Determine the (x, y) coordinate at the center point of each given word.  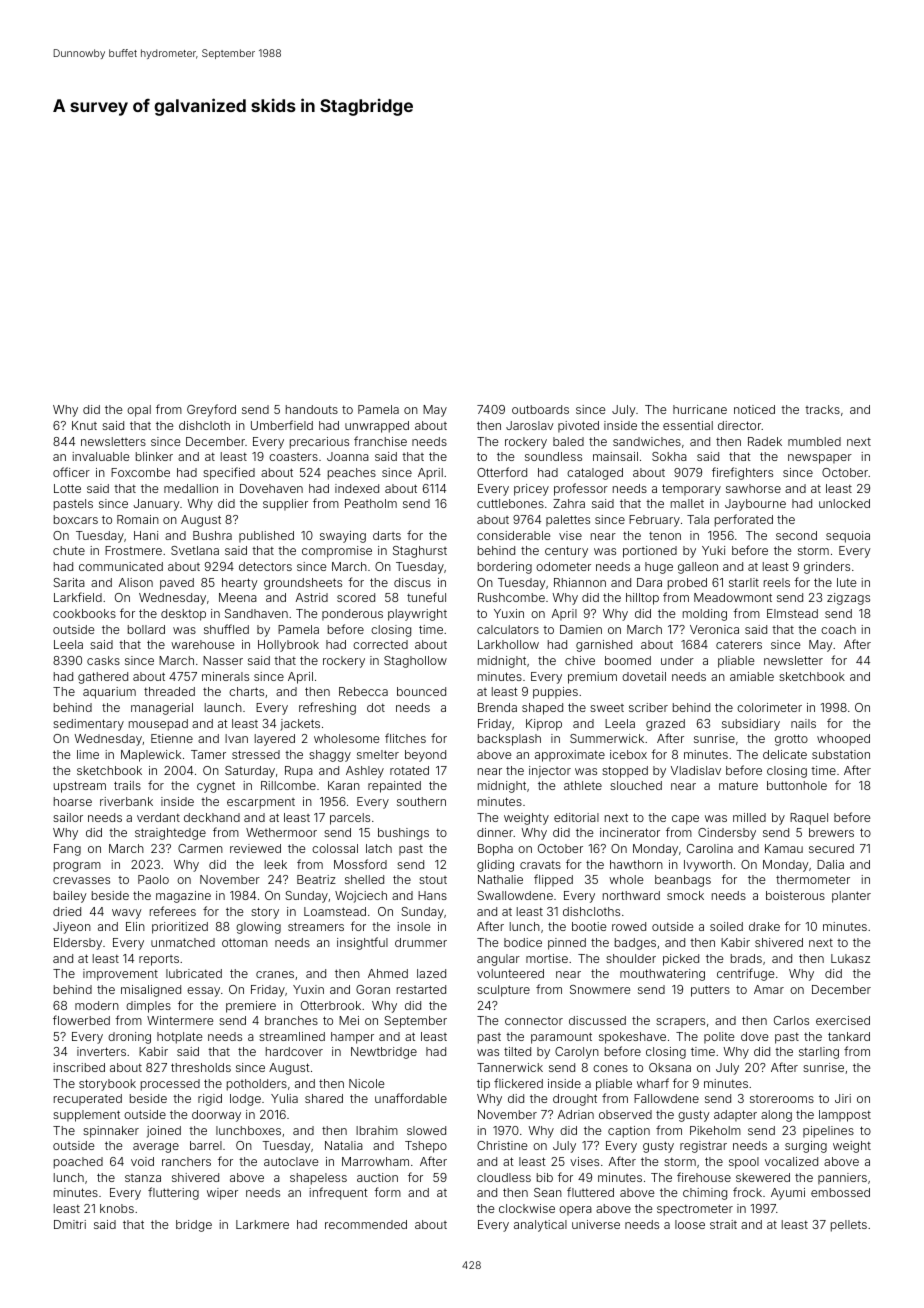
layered (275, 740)
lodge (245, 1100)
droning (129, 1038)
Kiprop (544, 725)
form (387, 1192)
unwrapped (377, 427)
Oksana (670, 1067)
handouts (312, 409)
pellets (849, 1226)
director (739, 425)
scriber (648, 707)
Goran (373, 989)
